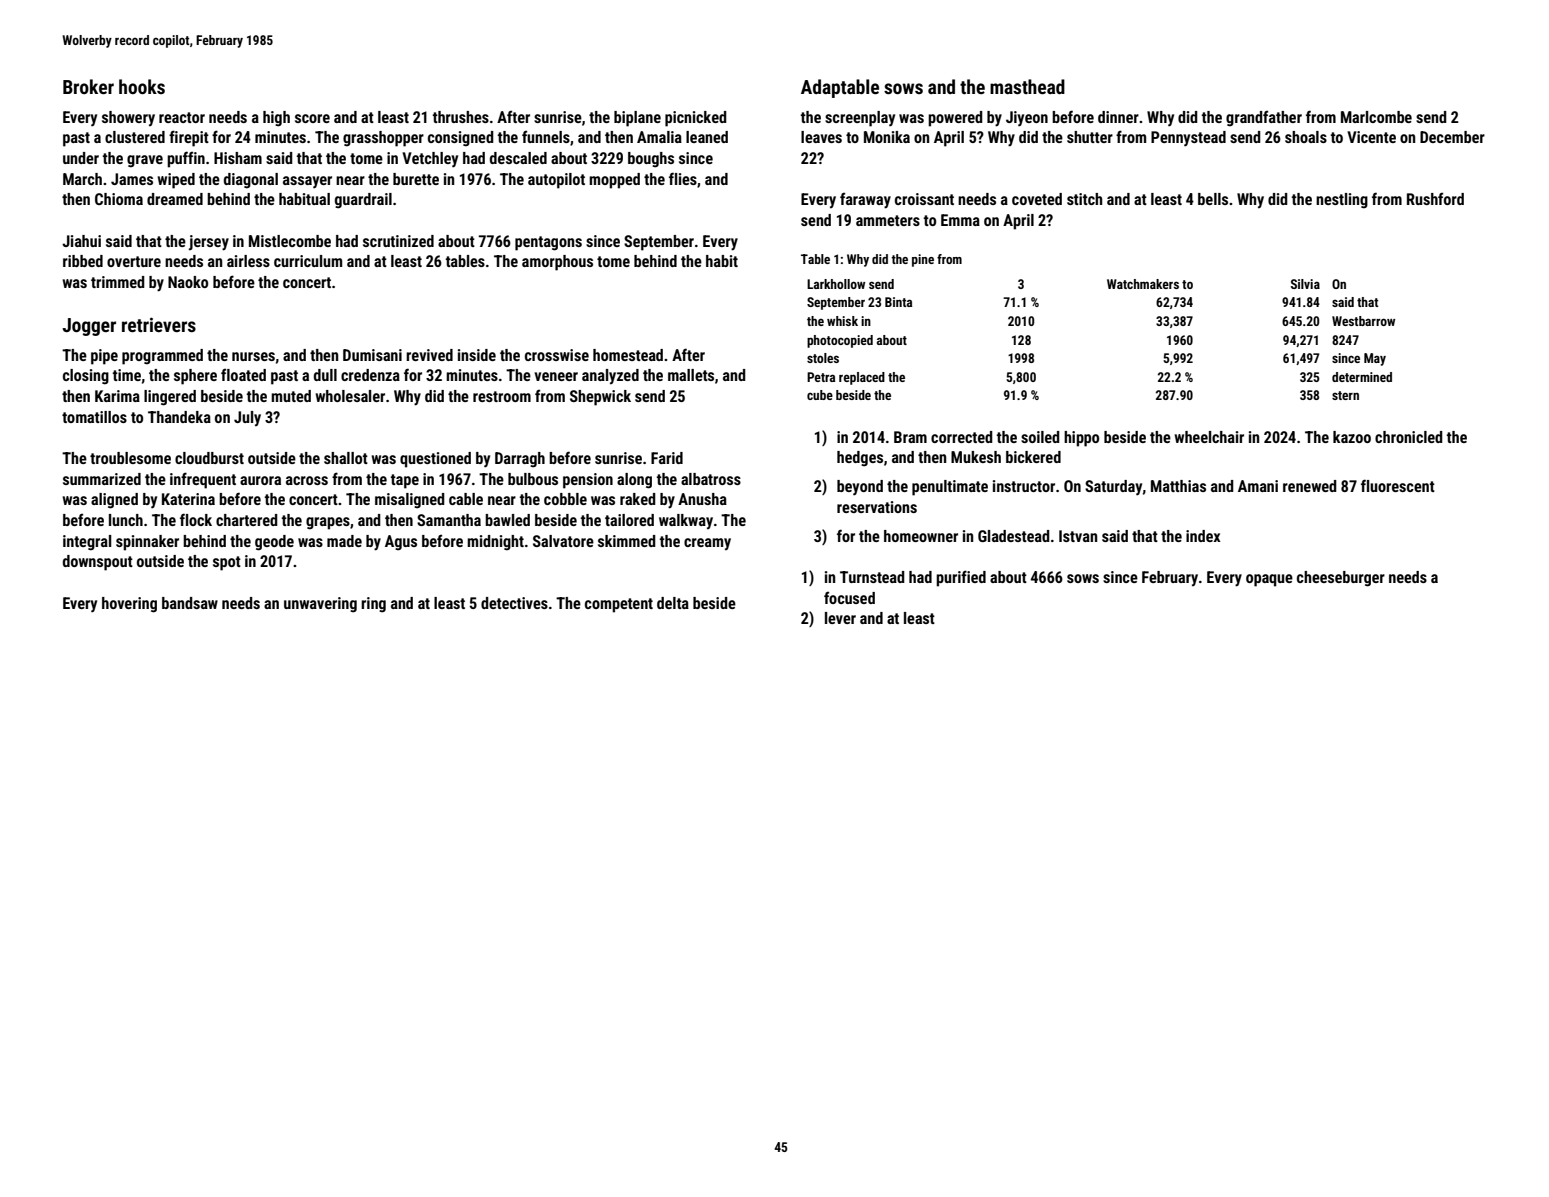 Image resolution: width=1549 pixels, height=1197 pixels. Describe the element at coordinates (346, 458) in the image. I see `shallot` at that location.
